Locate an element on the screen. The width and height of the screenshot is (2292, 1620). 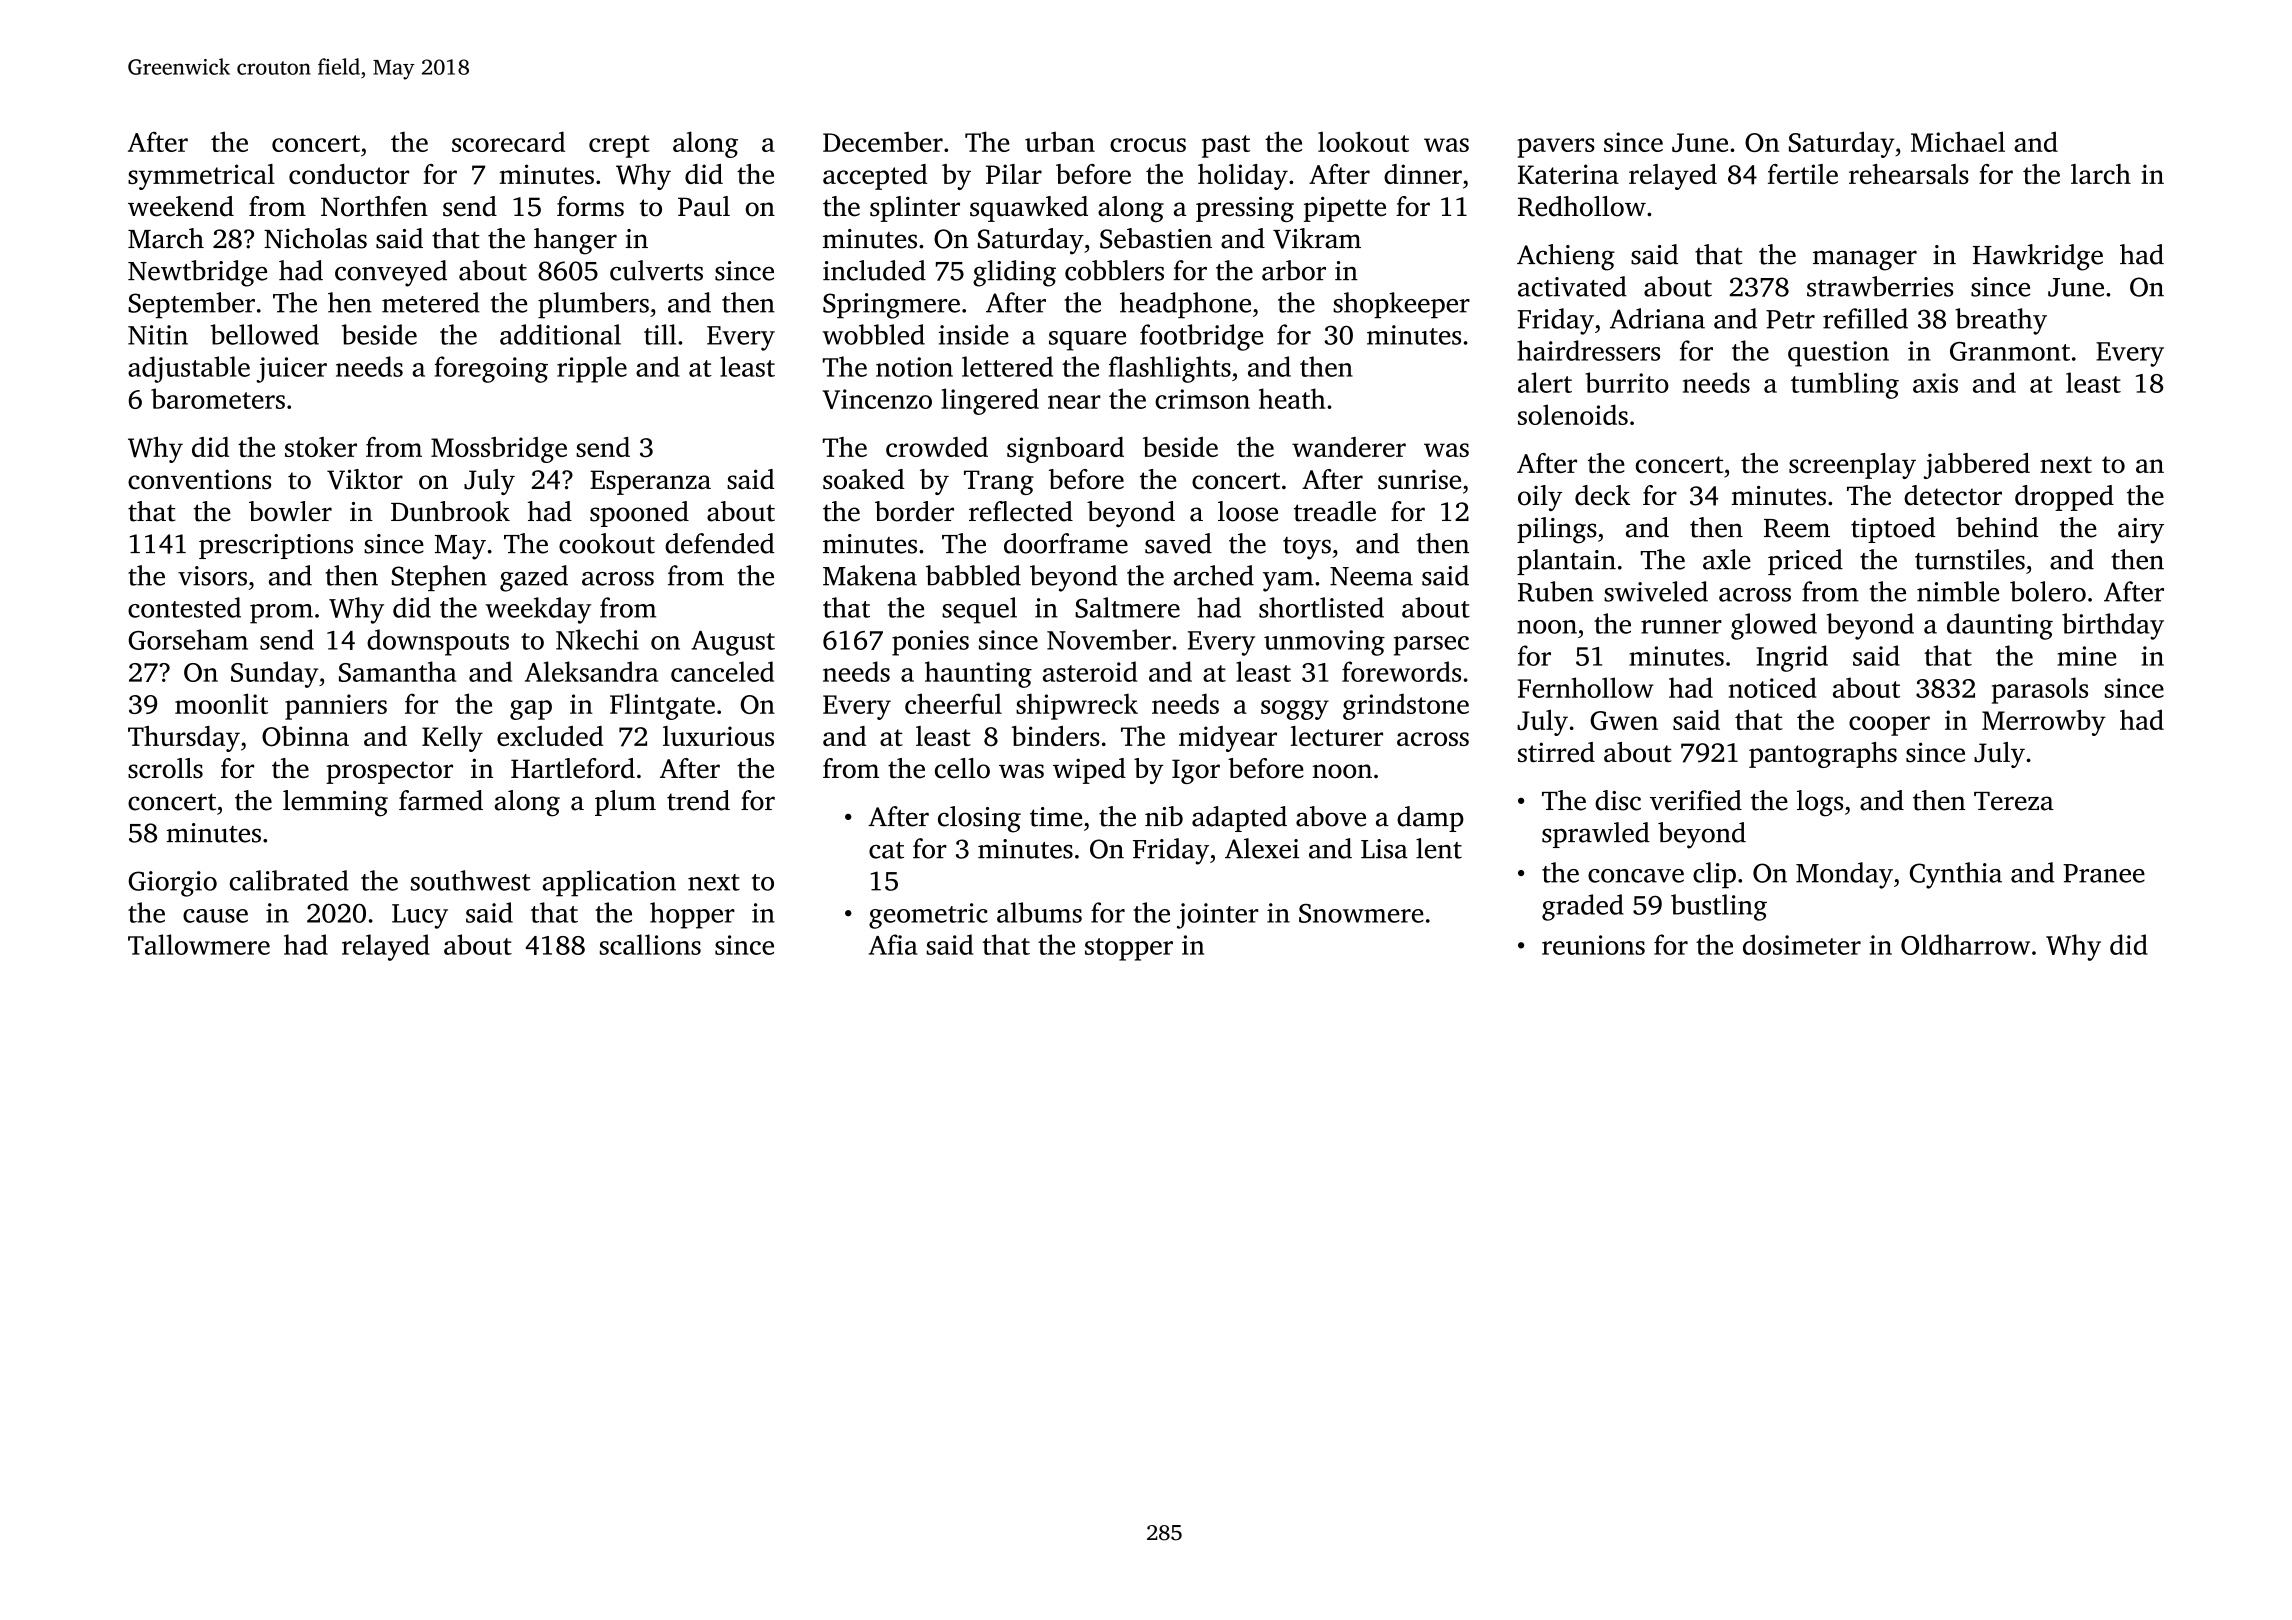
disc is located at coordinates (1618, 800).
